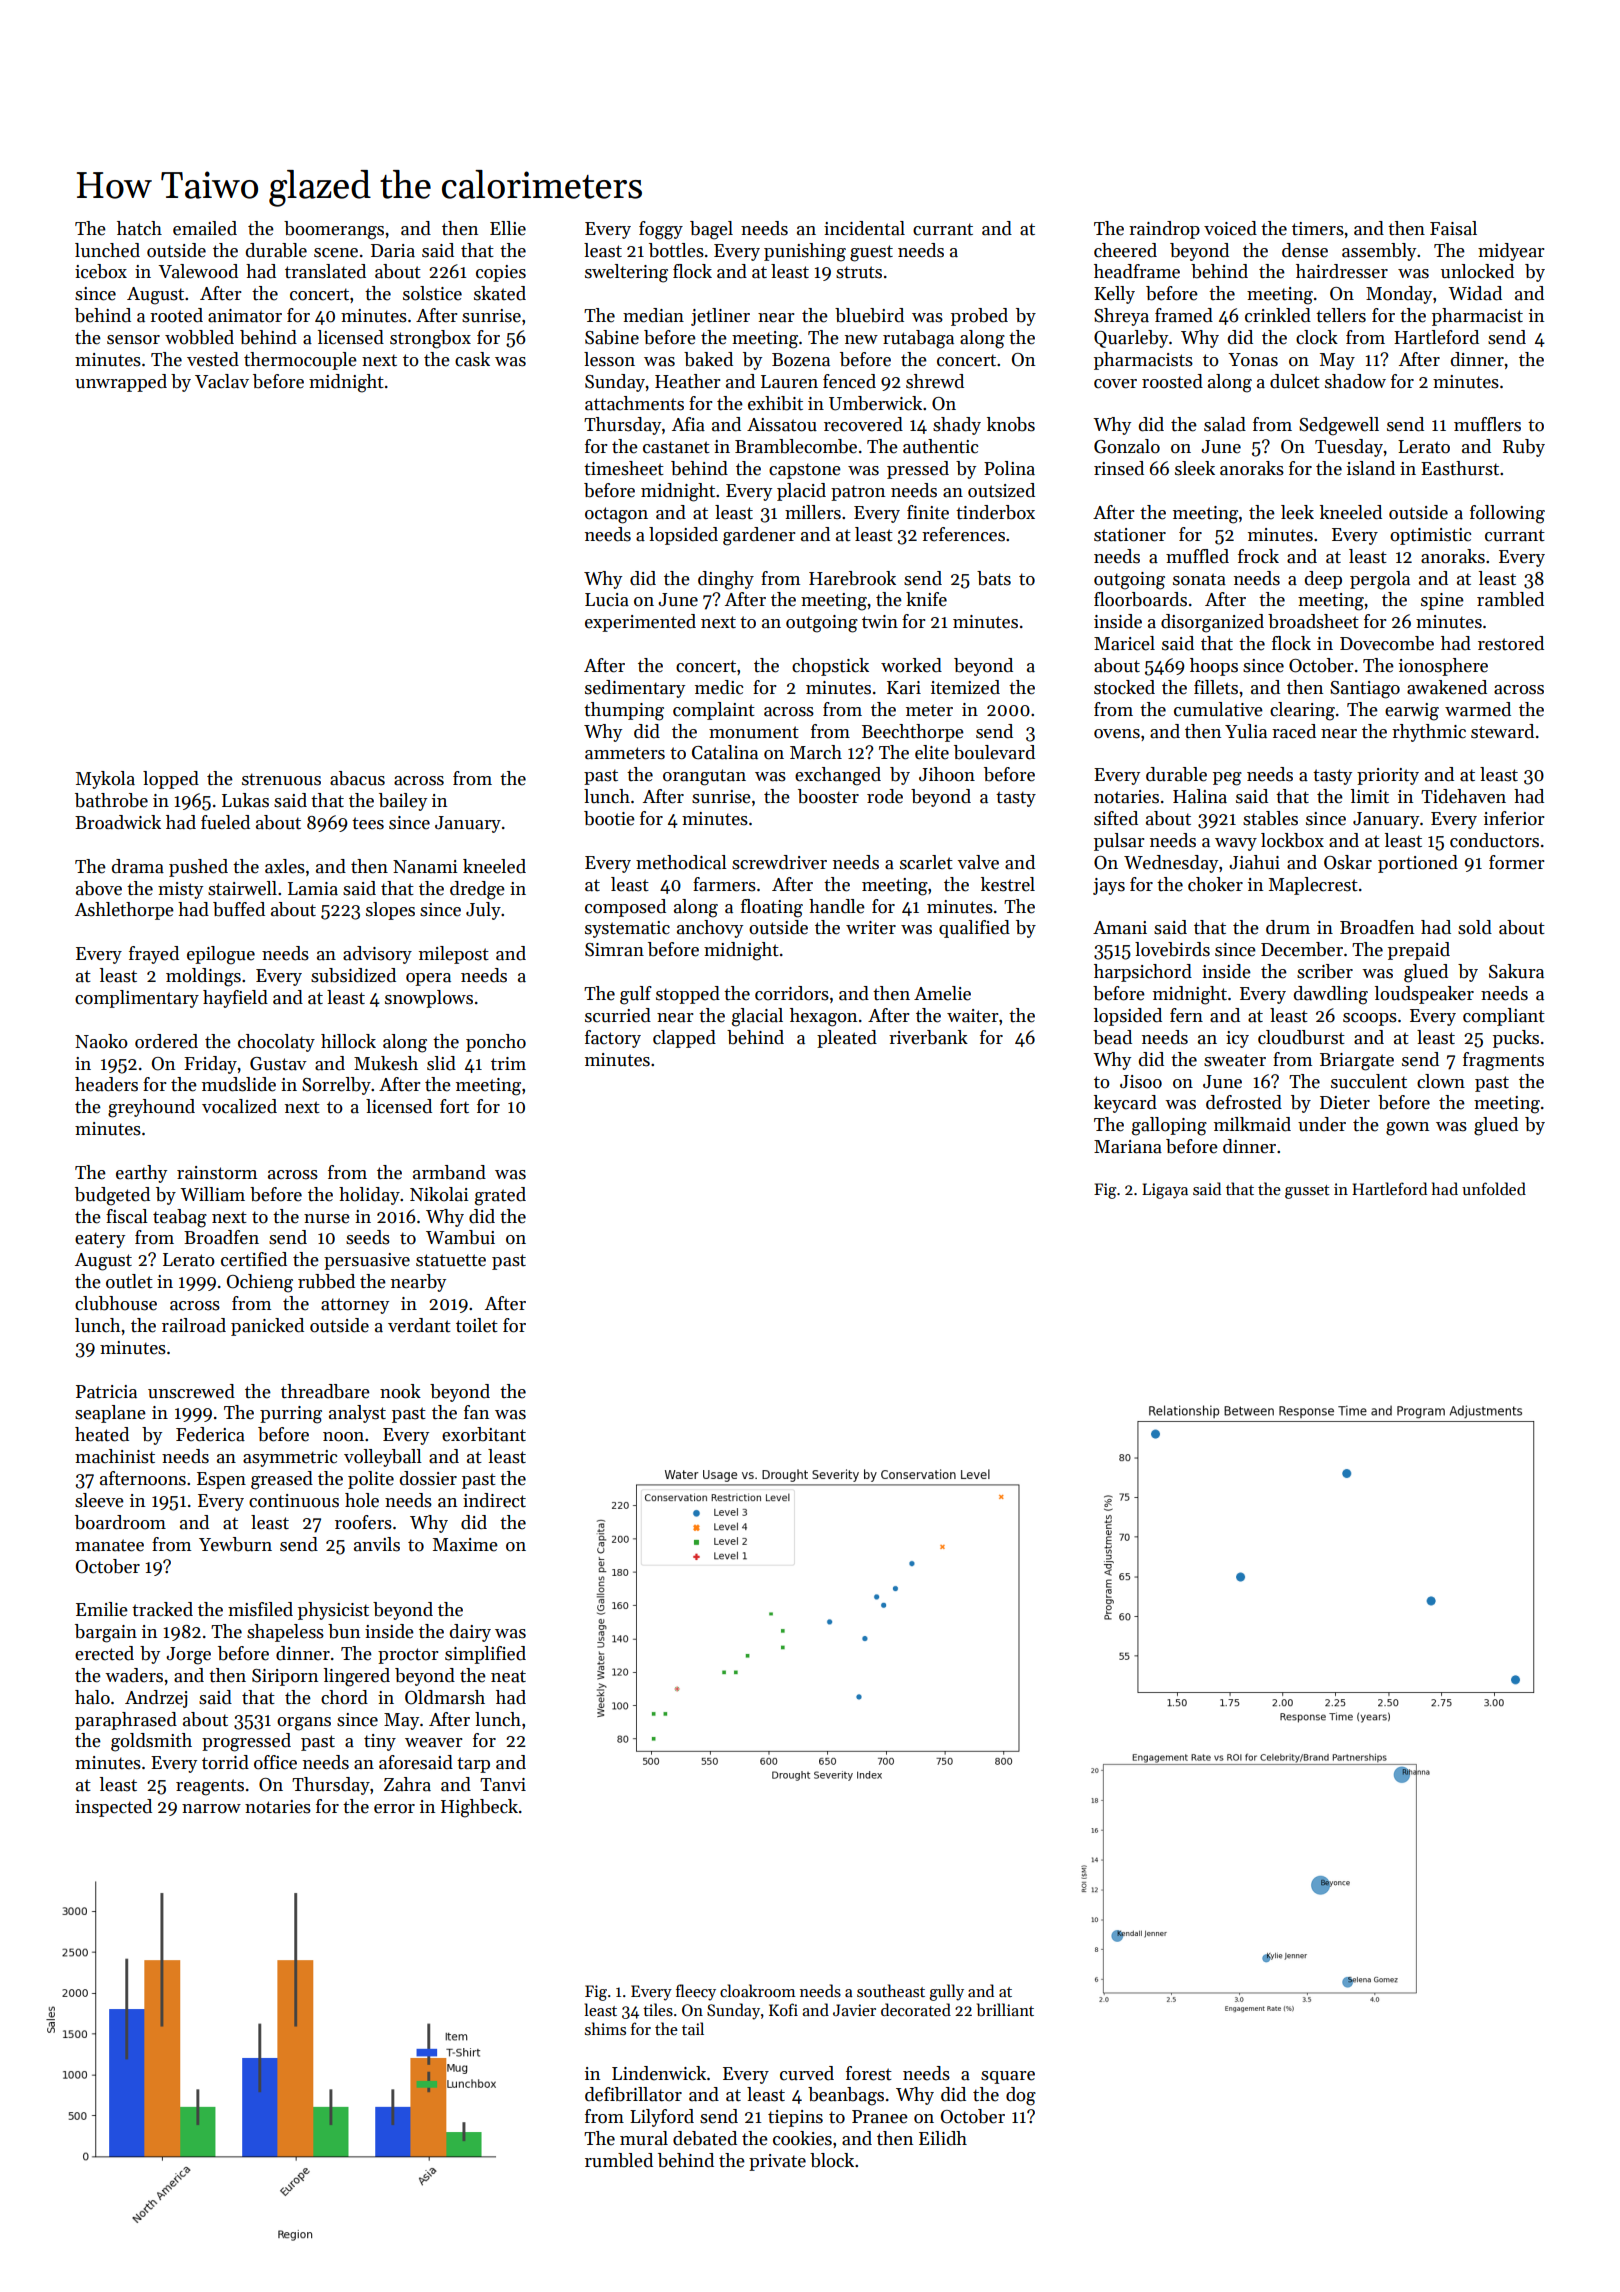 Image resolution: width=1620 pixels, height=2292 pixels. Describe the element at coordinates (1230, 228) in the document. I see `voiced` at that location.
